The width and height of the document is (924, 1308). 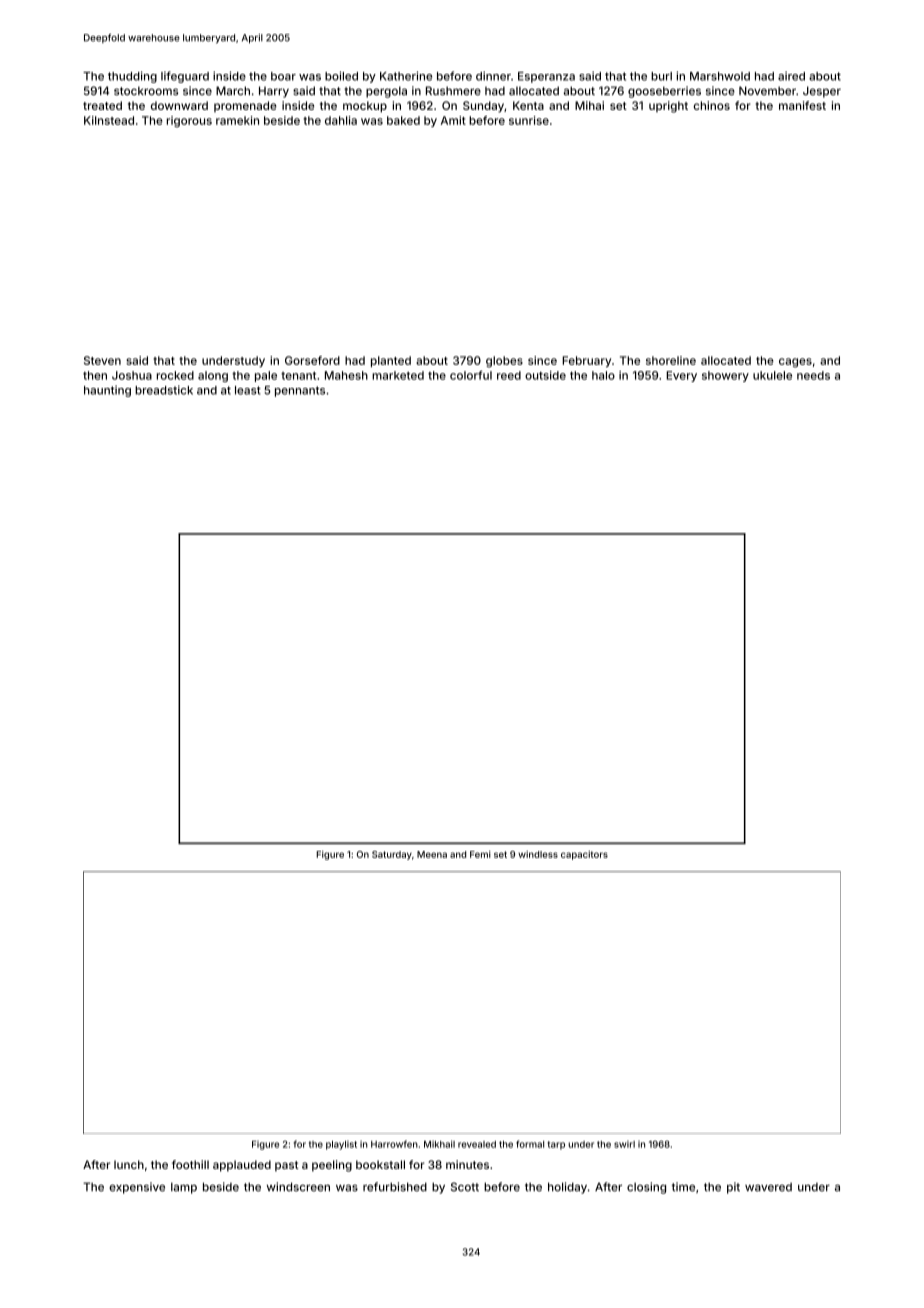 What do you see at coordinates (791, 76) in the document?
I see `aired` at bounding box center [791, 76].
